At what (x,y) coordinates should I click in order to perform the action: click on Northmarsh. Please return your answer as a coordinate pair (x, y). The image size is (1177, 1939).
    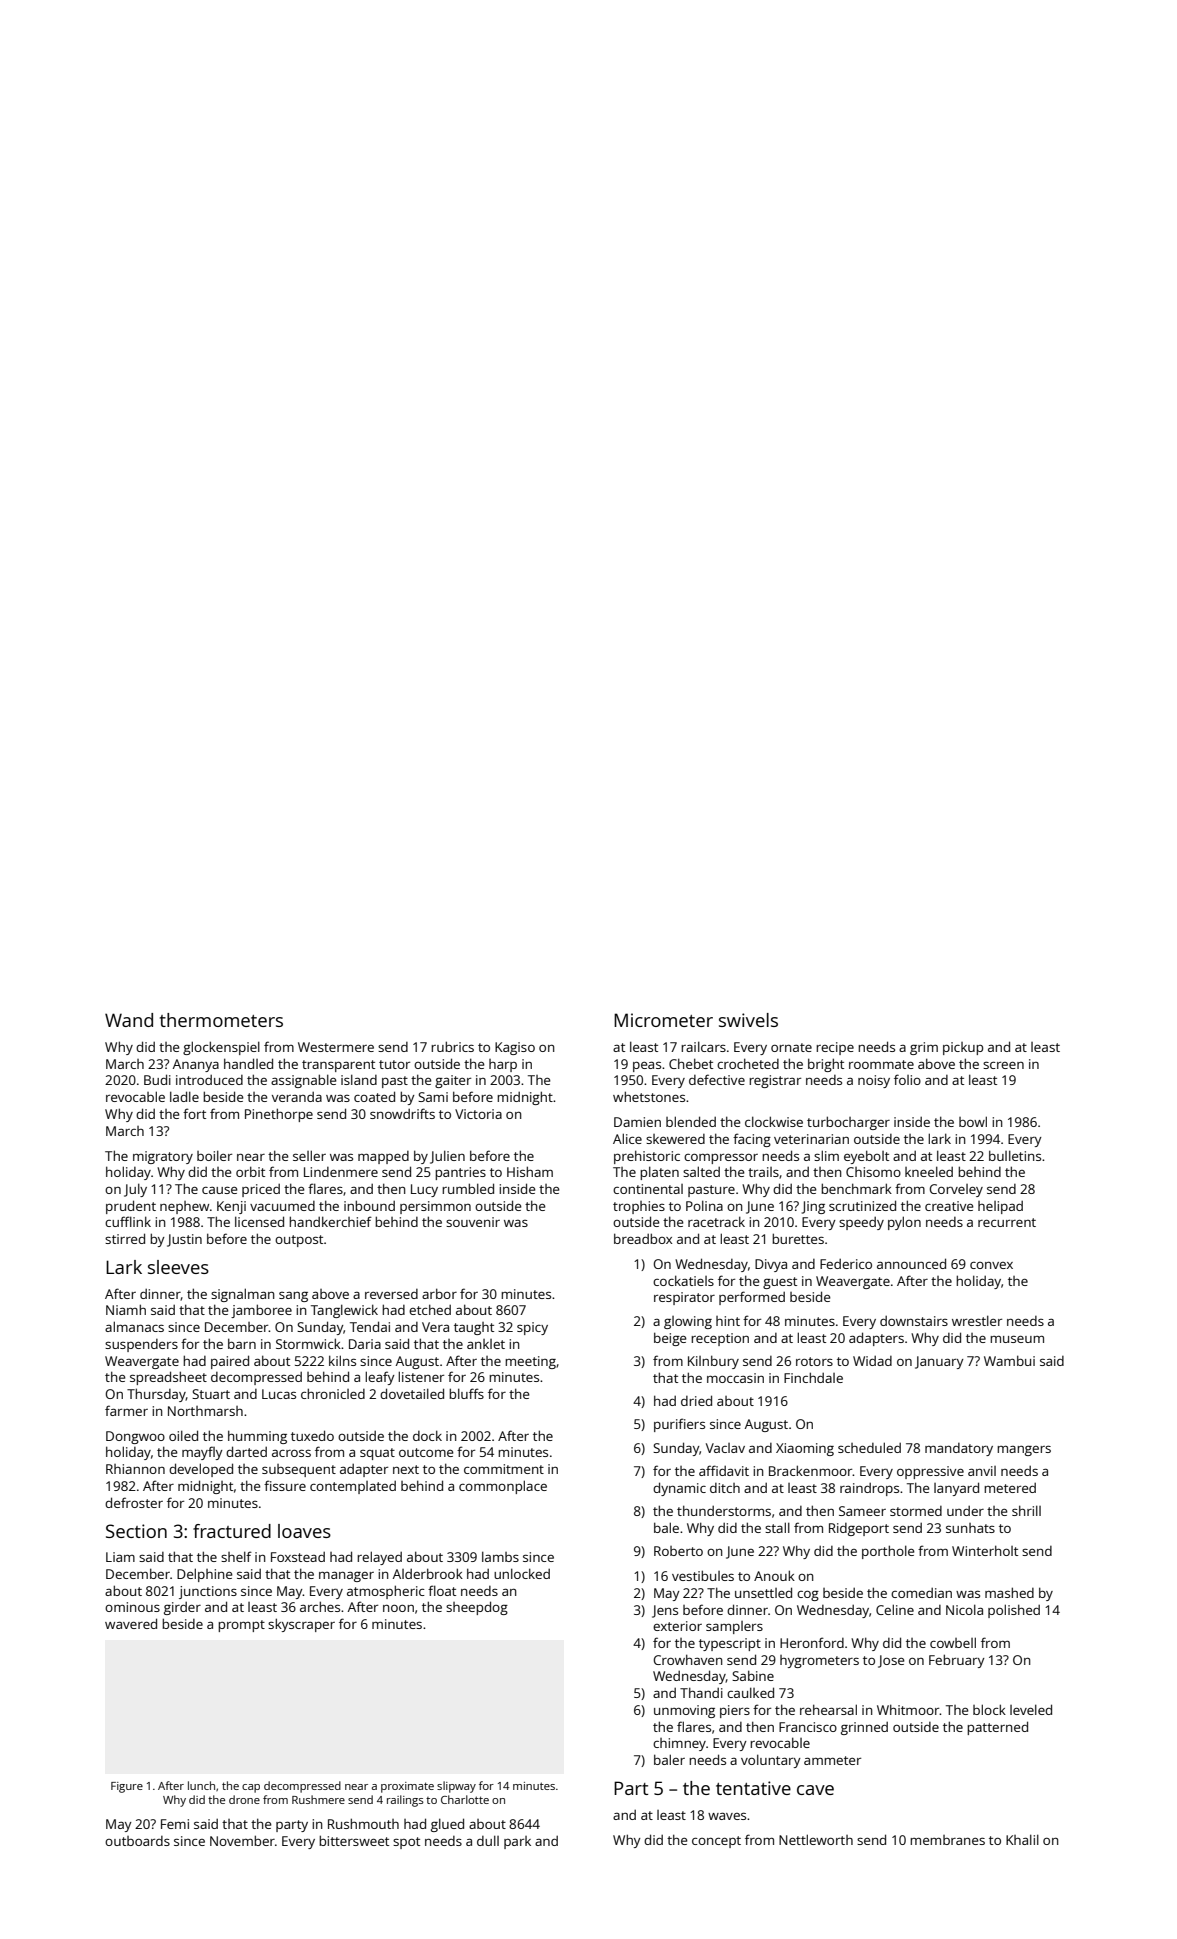
    Looking at the image, I should click on (205, 1411).
